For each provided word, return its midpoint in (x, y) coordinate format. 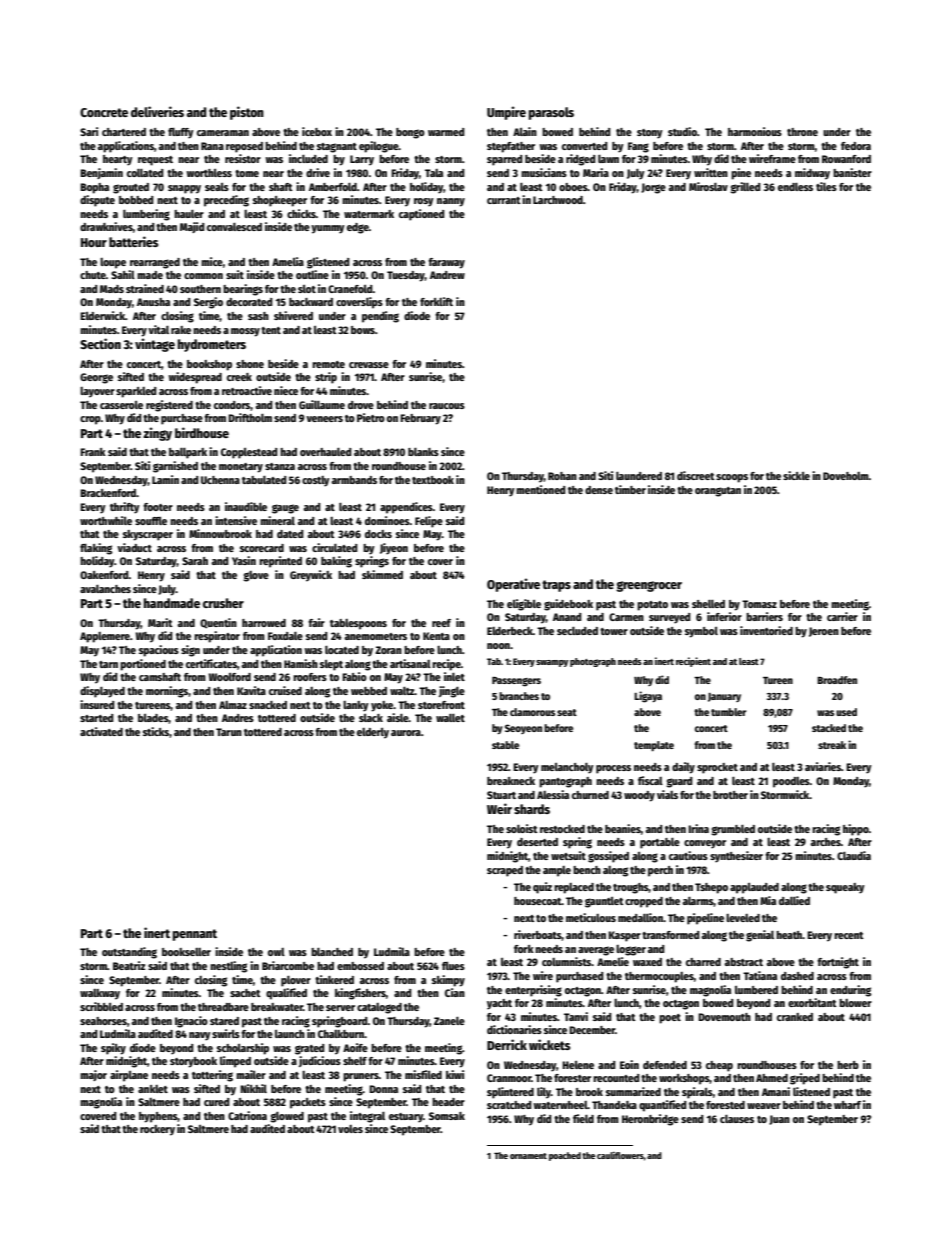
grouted (131, 188)
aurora (406, 733)
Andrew (447, 275)
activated (101, 731)
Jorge (653, 188)
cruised (285, 690)
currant (504, 200)
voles (350, 1129)
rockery (157, 1130)
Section (100, 343)
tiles (826, 186)
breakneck (511, 781)
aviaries (823, 766)
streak (832, 745)
